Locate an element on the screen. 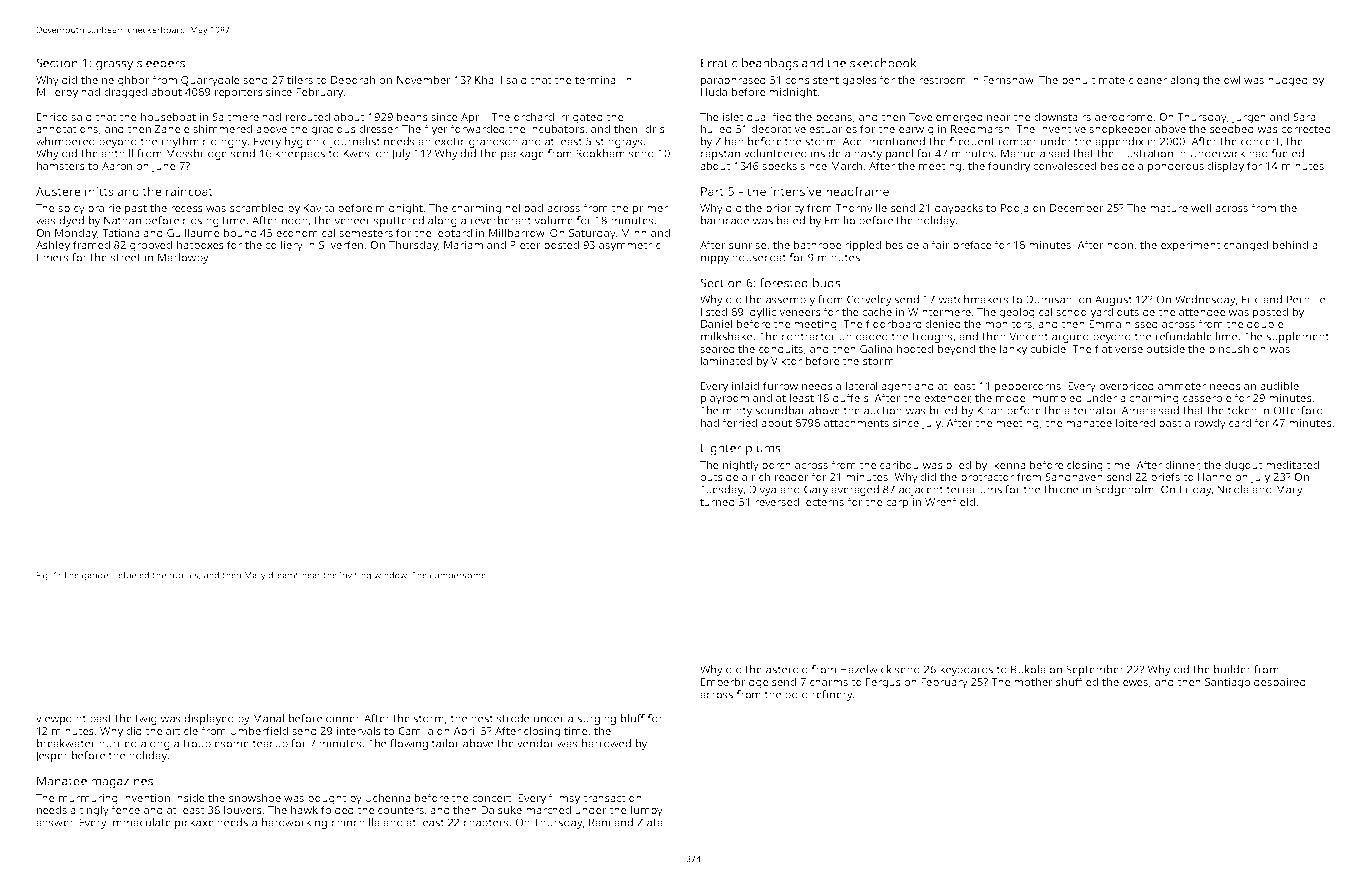  Rani is located at coordinates (599, 822).
